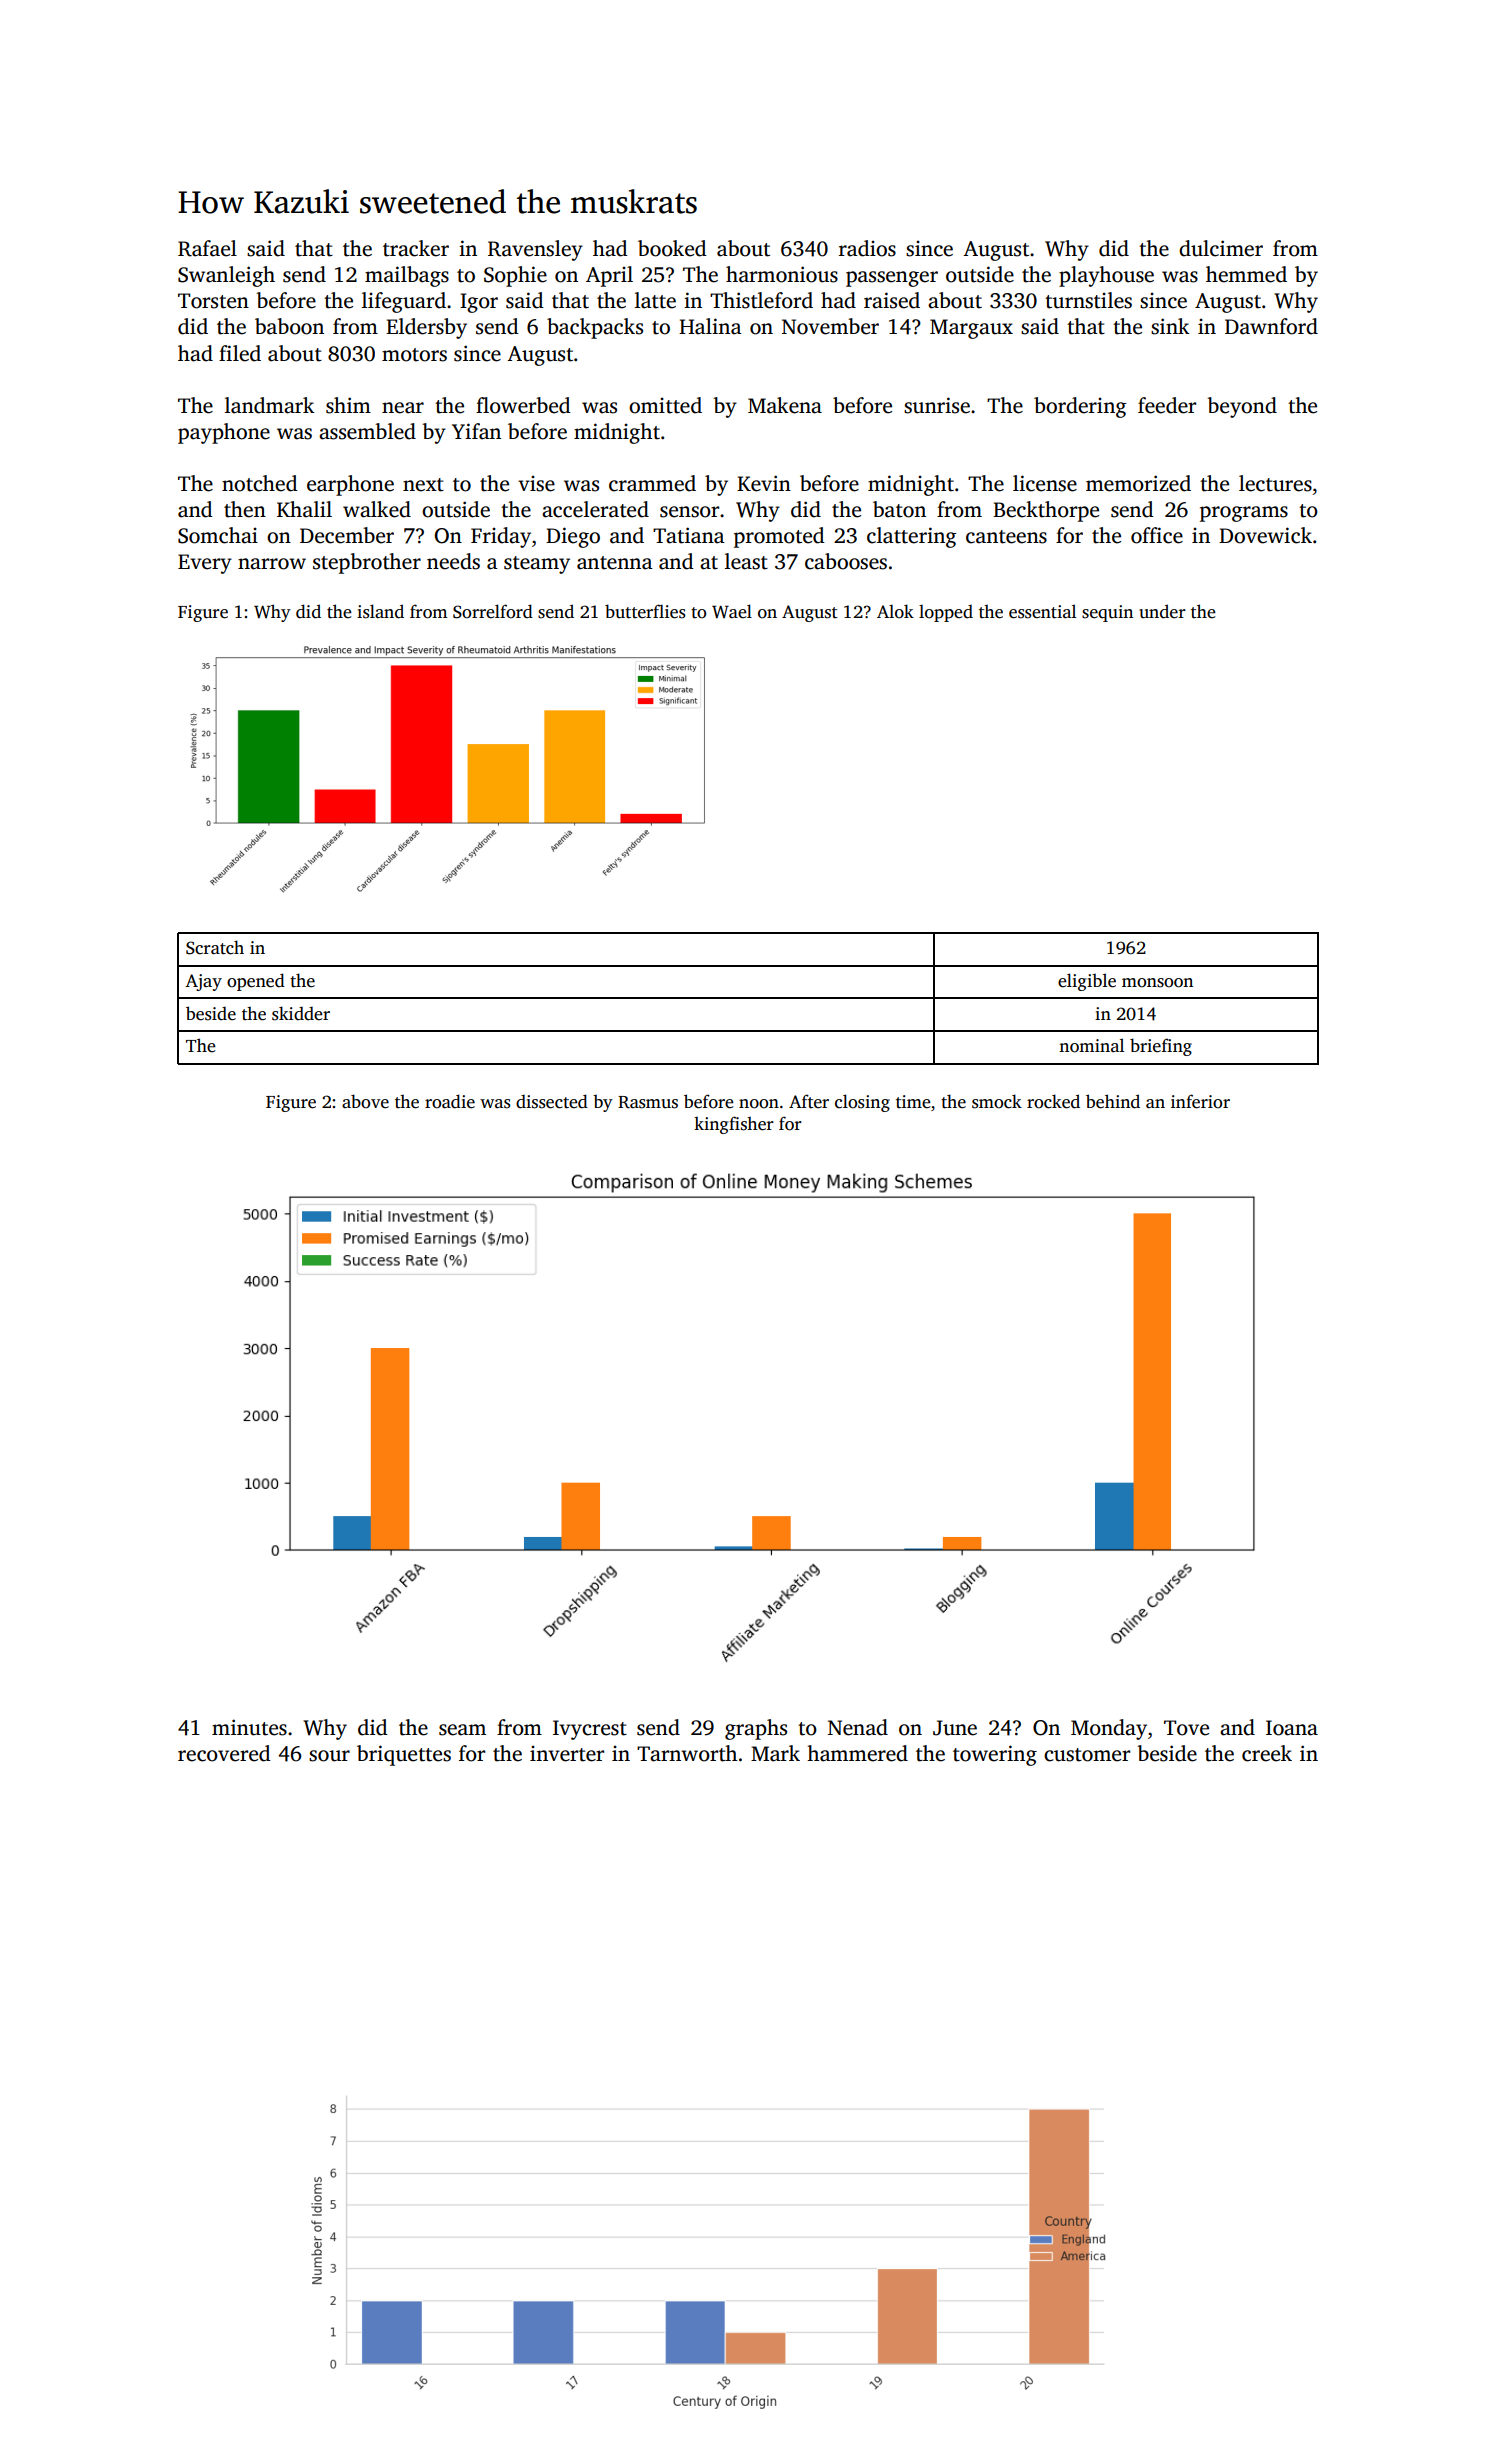 This document has width=1496, height=2464. I want to click on Tove, so click(1186, 1728).
